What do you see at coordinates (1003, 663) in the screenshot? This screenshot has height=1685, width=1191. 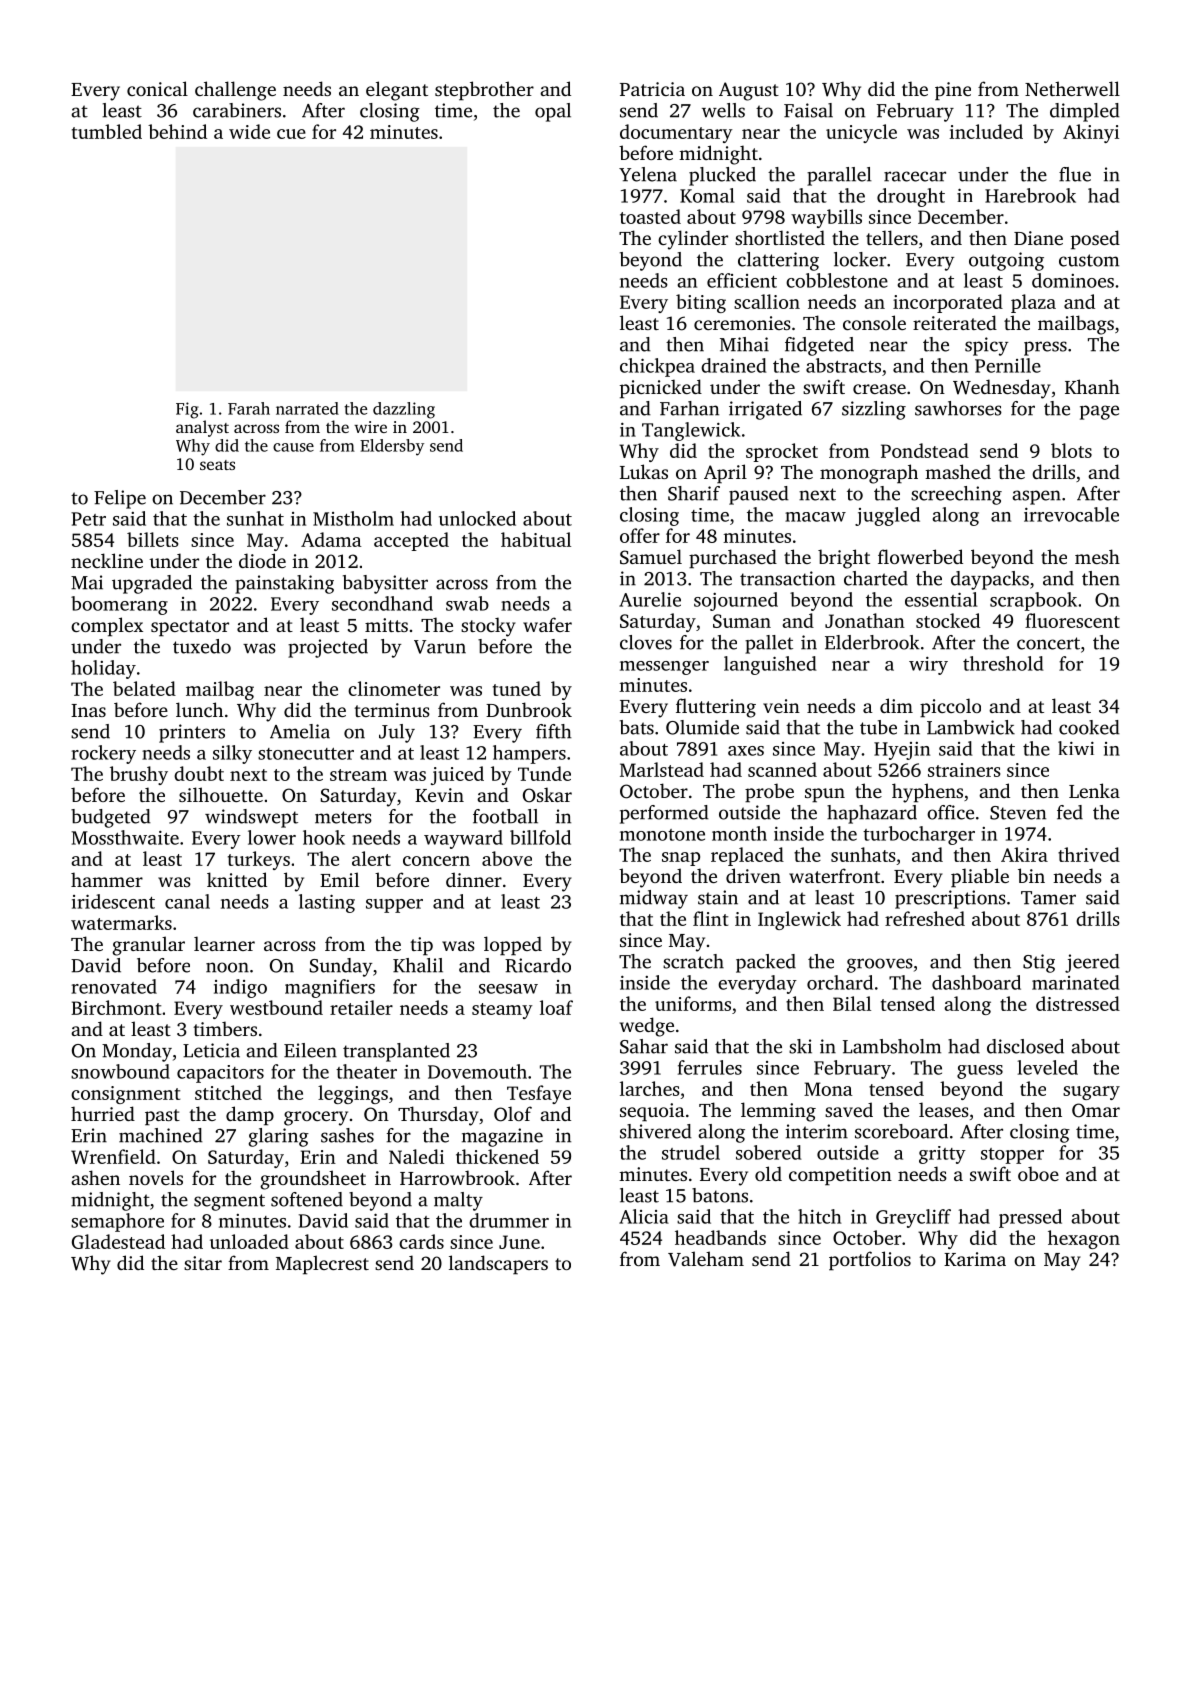 I see `threshold` at bounding box center [1003, 663].
